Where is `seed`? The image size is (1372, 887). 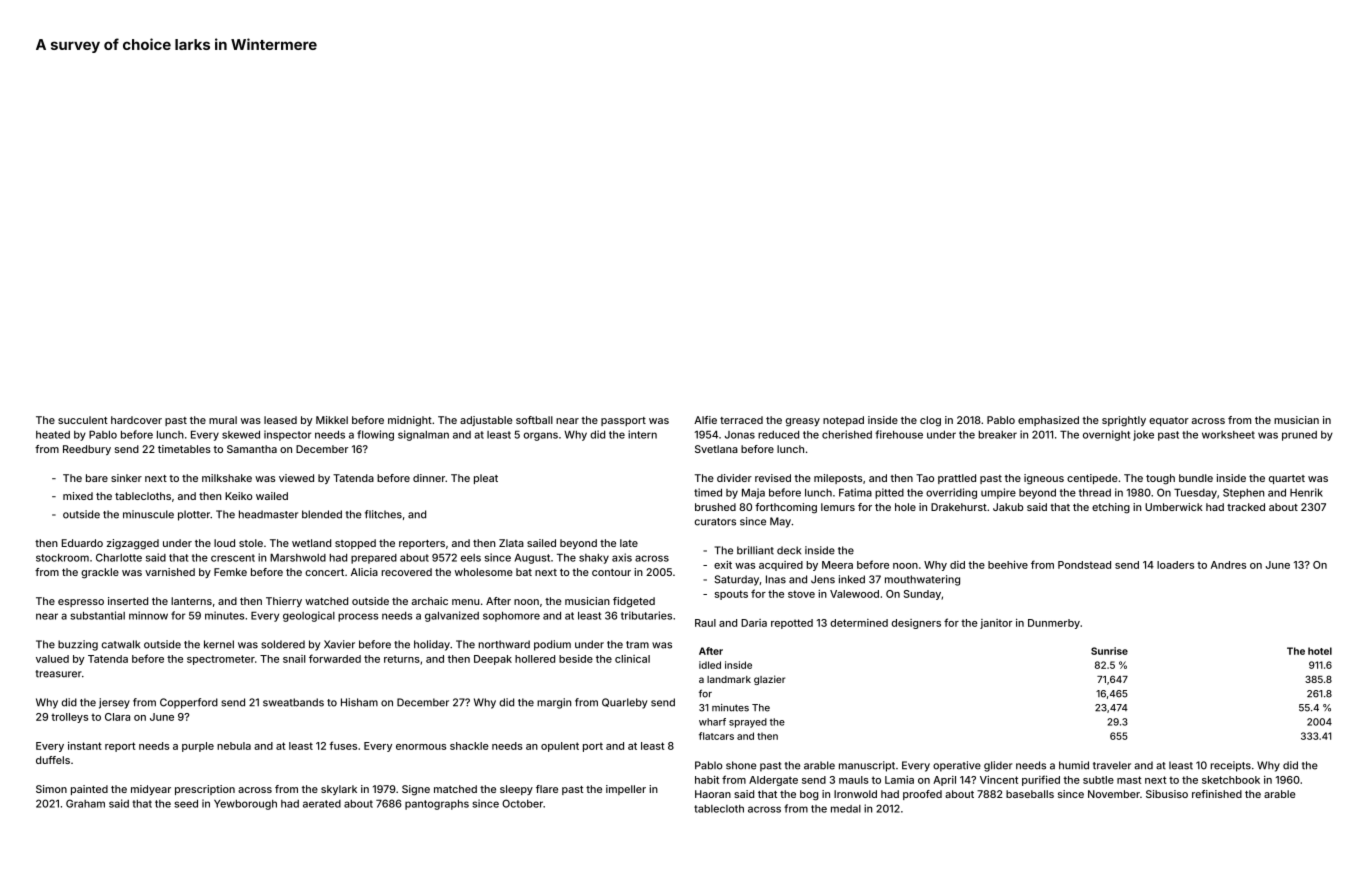 seed is located at coordinates (186, 804).
